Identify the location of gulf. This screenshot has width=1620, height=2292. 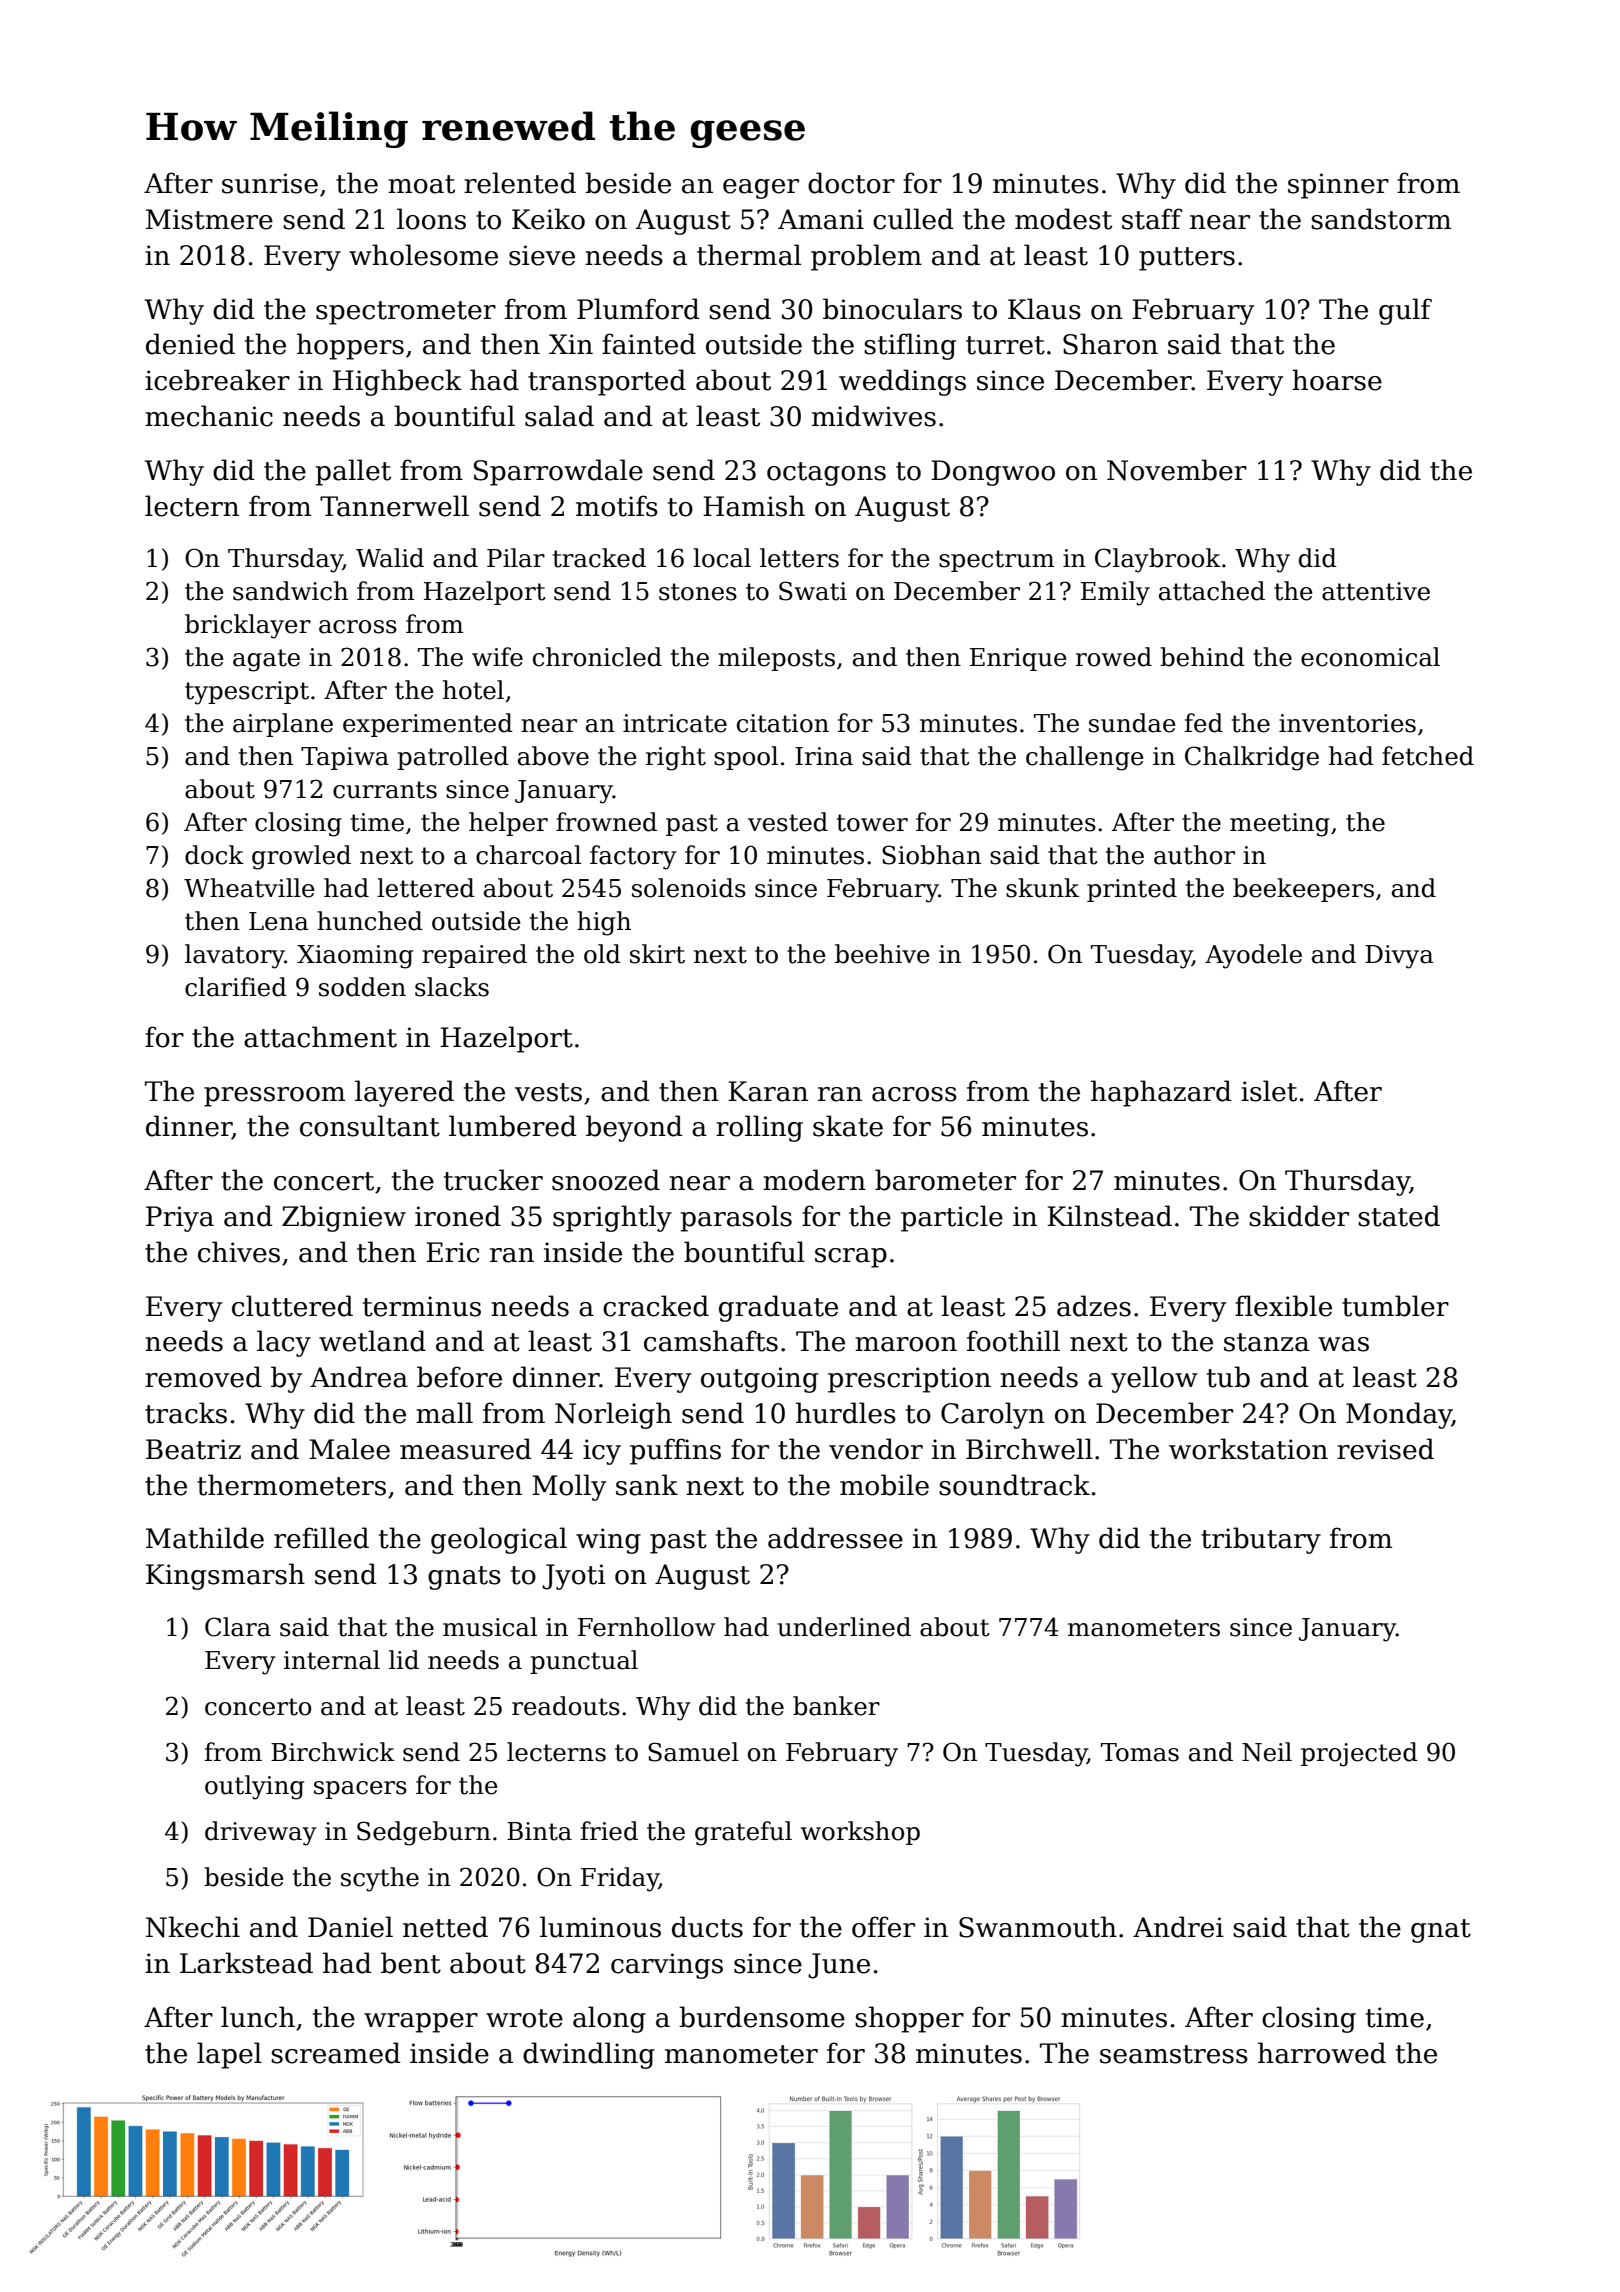
(1405, 311).
